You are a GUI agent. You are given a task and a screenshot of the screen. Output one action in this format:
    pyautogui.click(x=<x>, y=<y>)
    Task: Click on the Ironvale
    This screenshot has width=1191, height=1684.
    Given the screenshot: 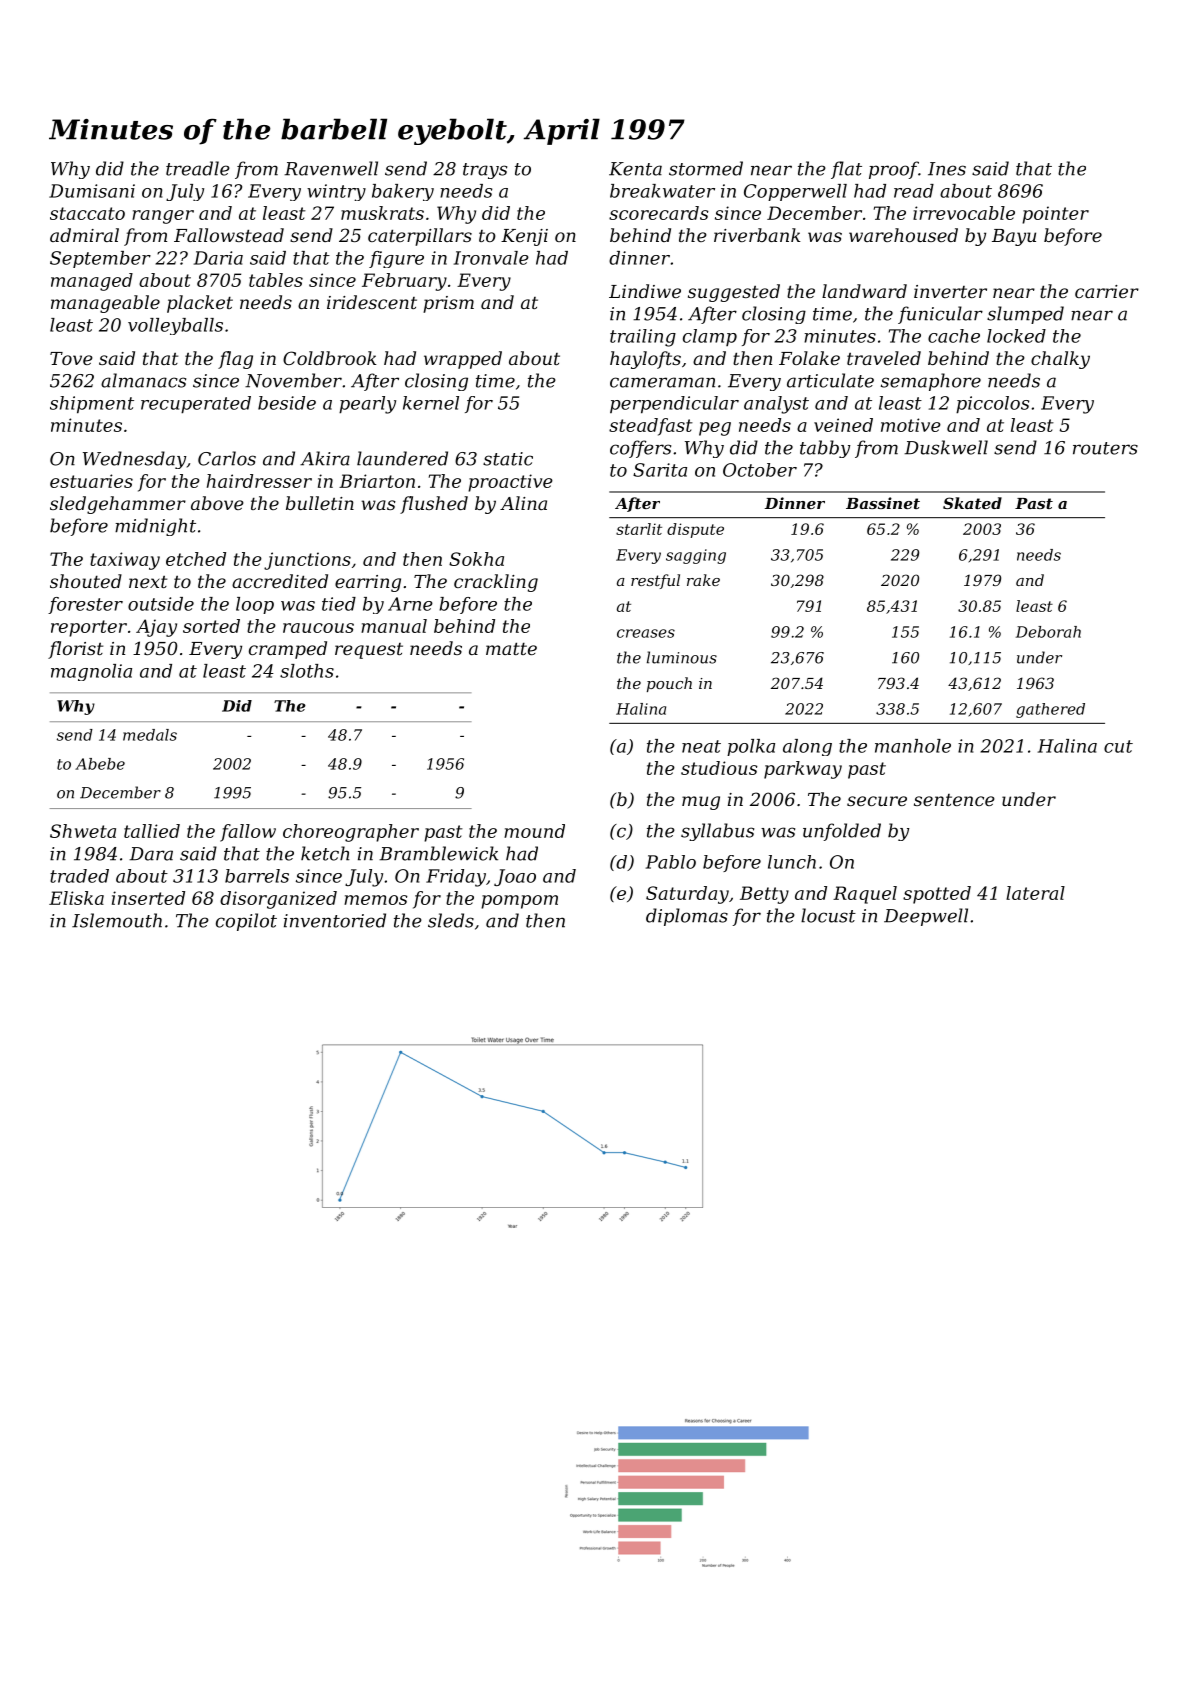 What is the action you would take?
    pyautogui.click(x=491, y=258)
